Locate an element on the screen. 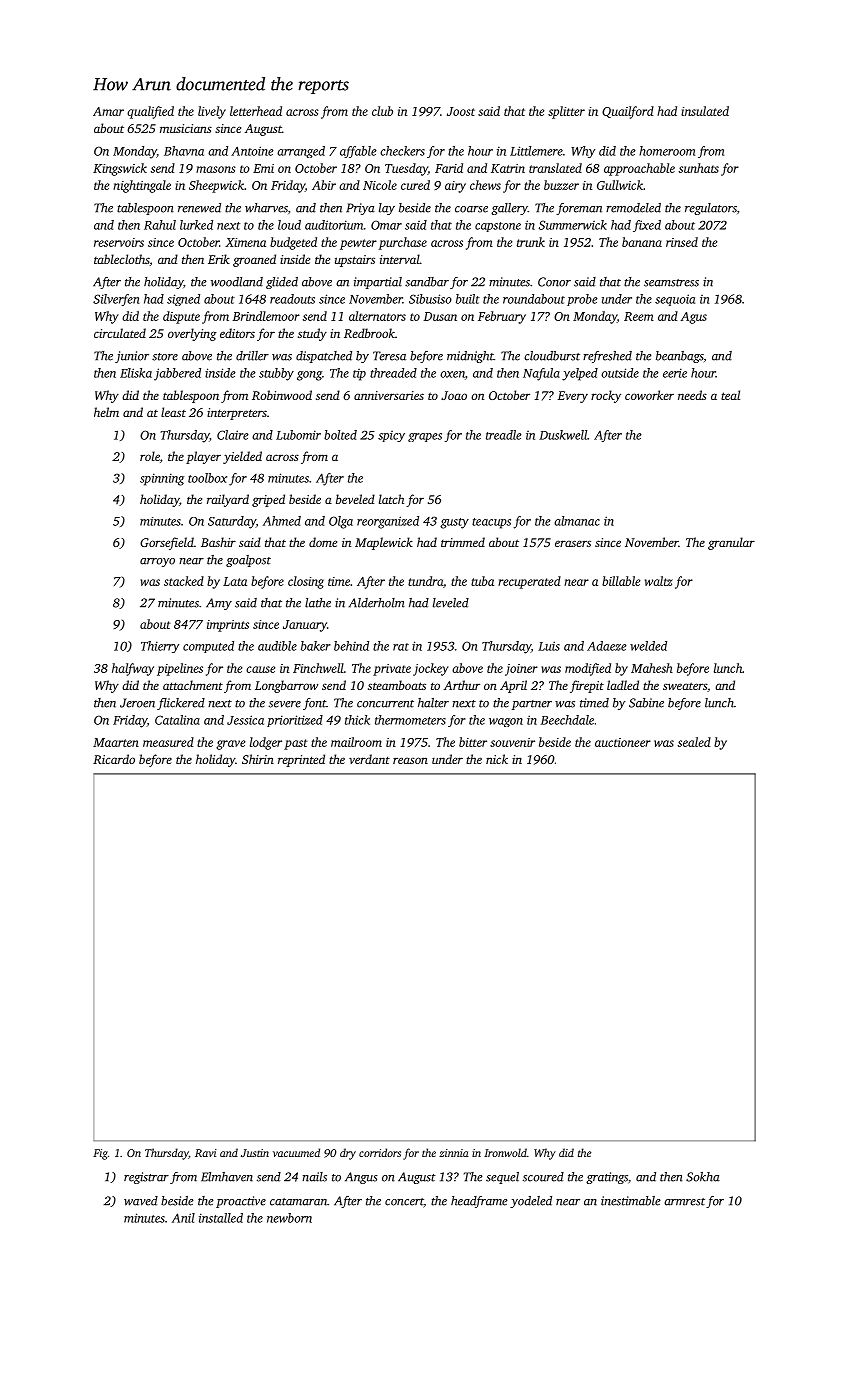  Quailford is located at coordinates (628, 112).
